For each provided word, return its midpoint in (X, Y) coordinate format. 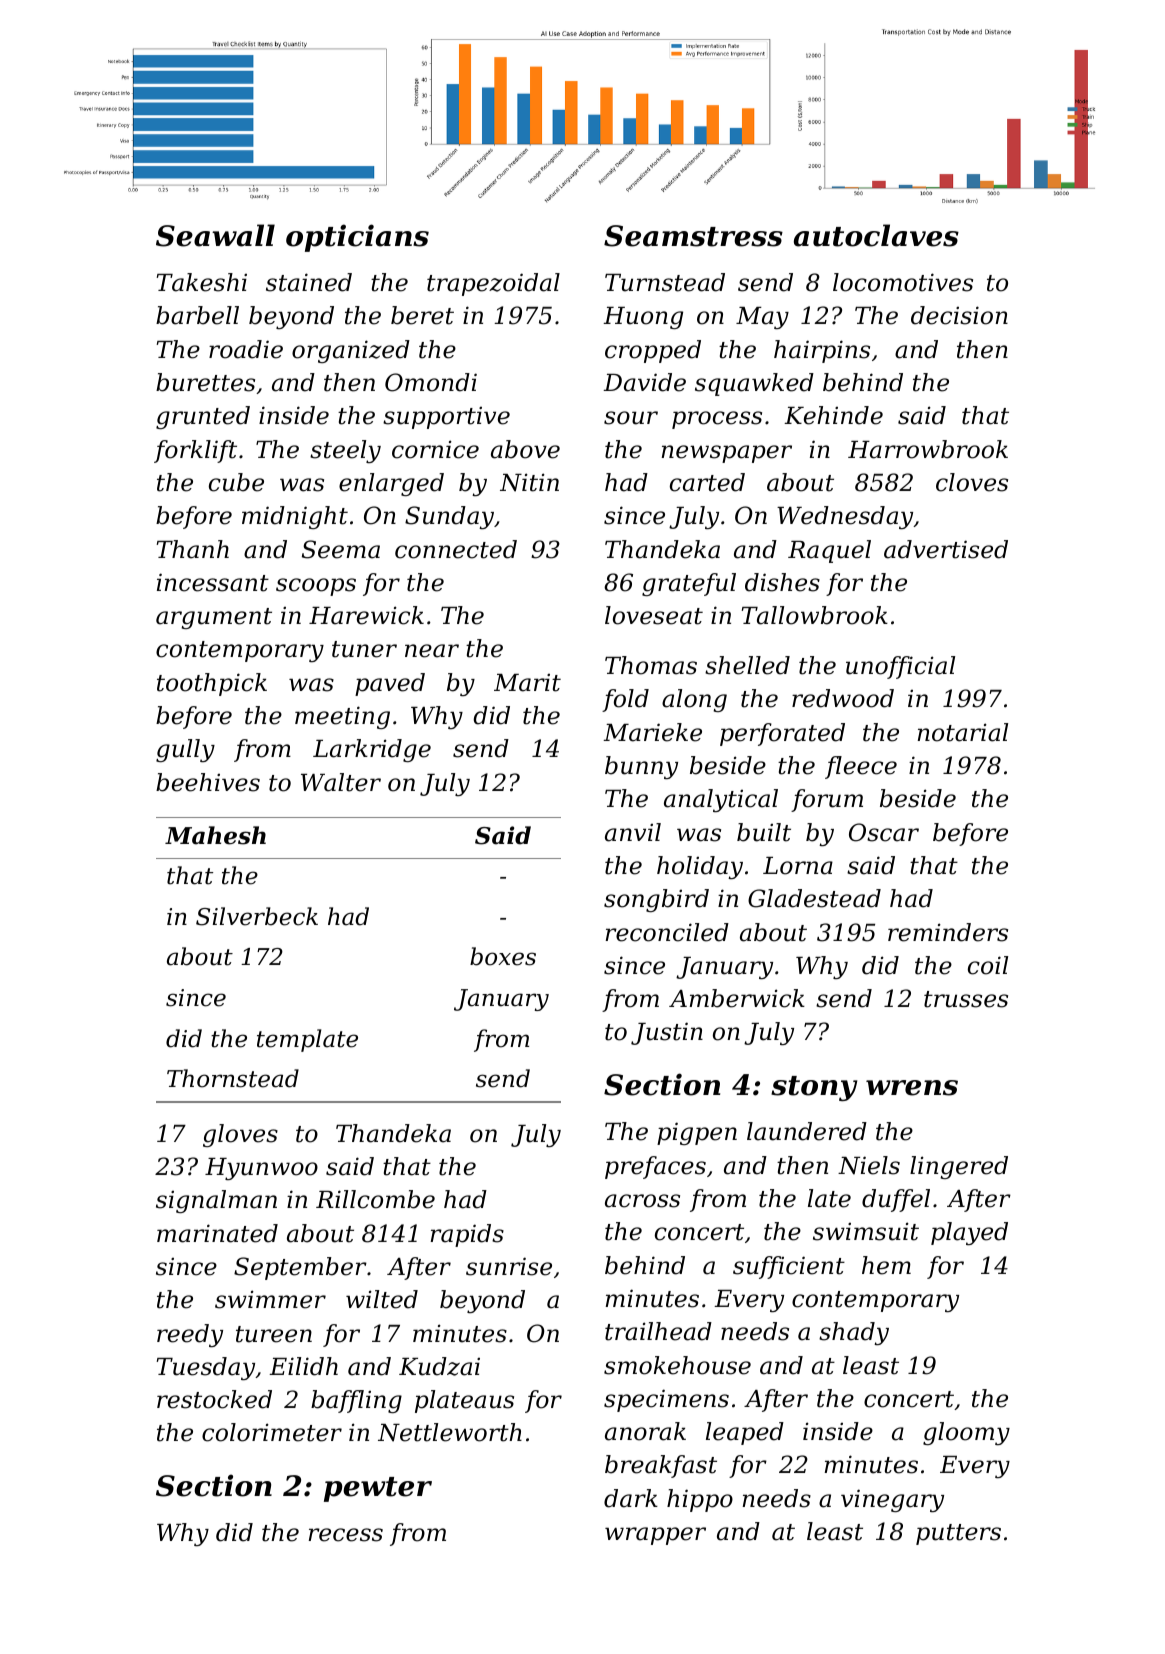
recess (346, 1535)
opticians (357, 238)
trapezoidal (493, 284)
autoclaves (876, 235)
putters (958, 1534)
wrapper (655, 1536)
